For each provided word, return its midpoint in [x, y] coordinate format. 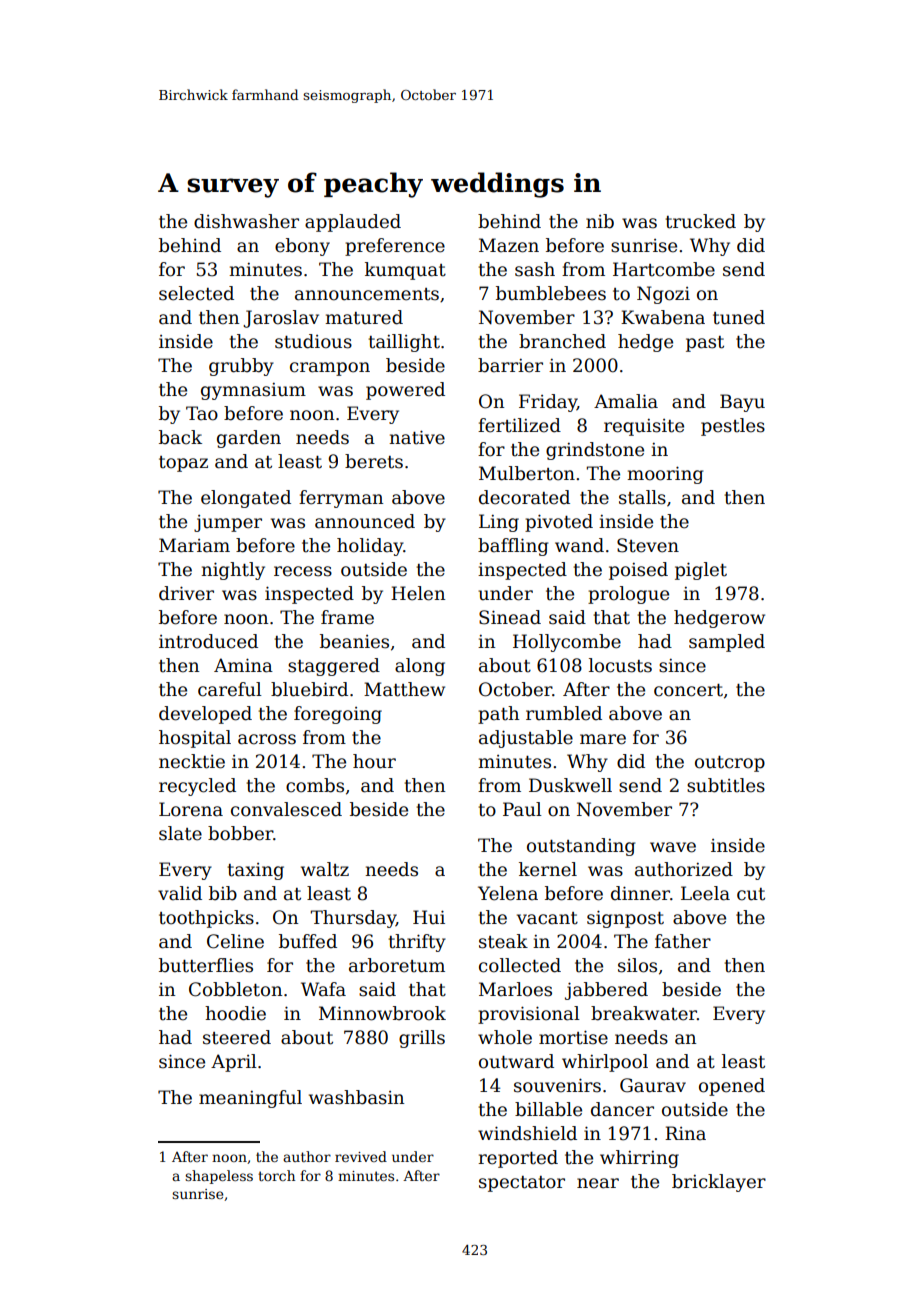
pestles [733, 427]
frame [347, 617]
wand [579, 545]
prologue [628, 595]
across [267, 739]
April [234, 1063]
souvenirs [557, 1085]
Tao [202, 413]
